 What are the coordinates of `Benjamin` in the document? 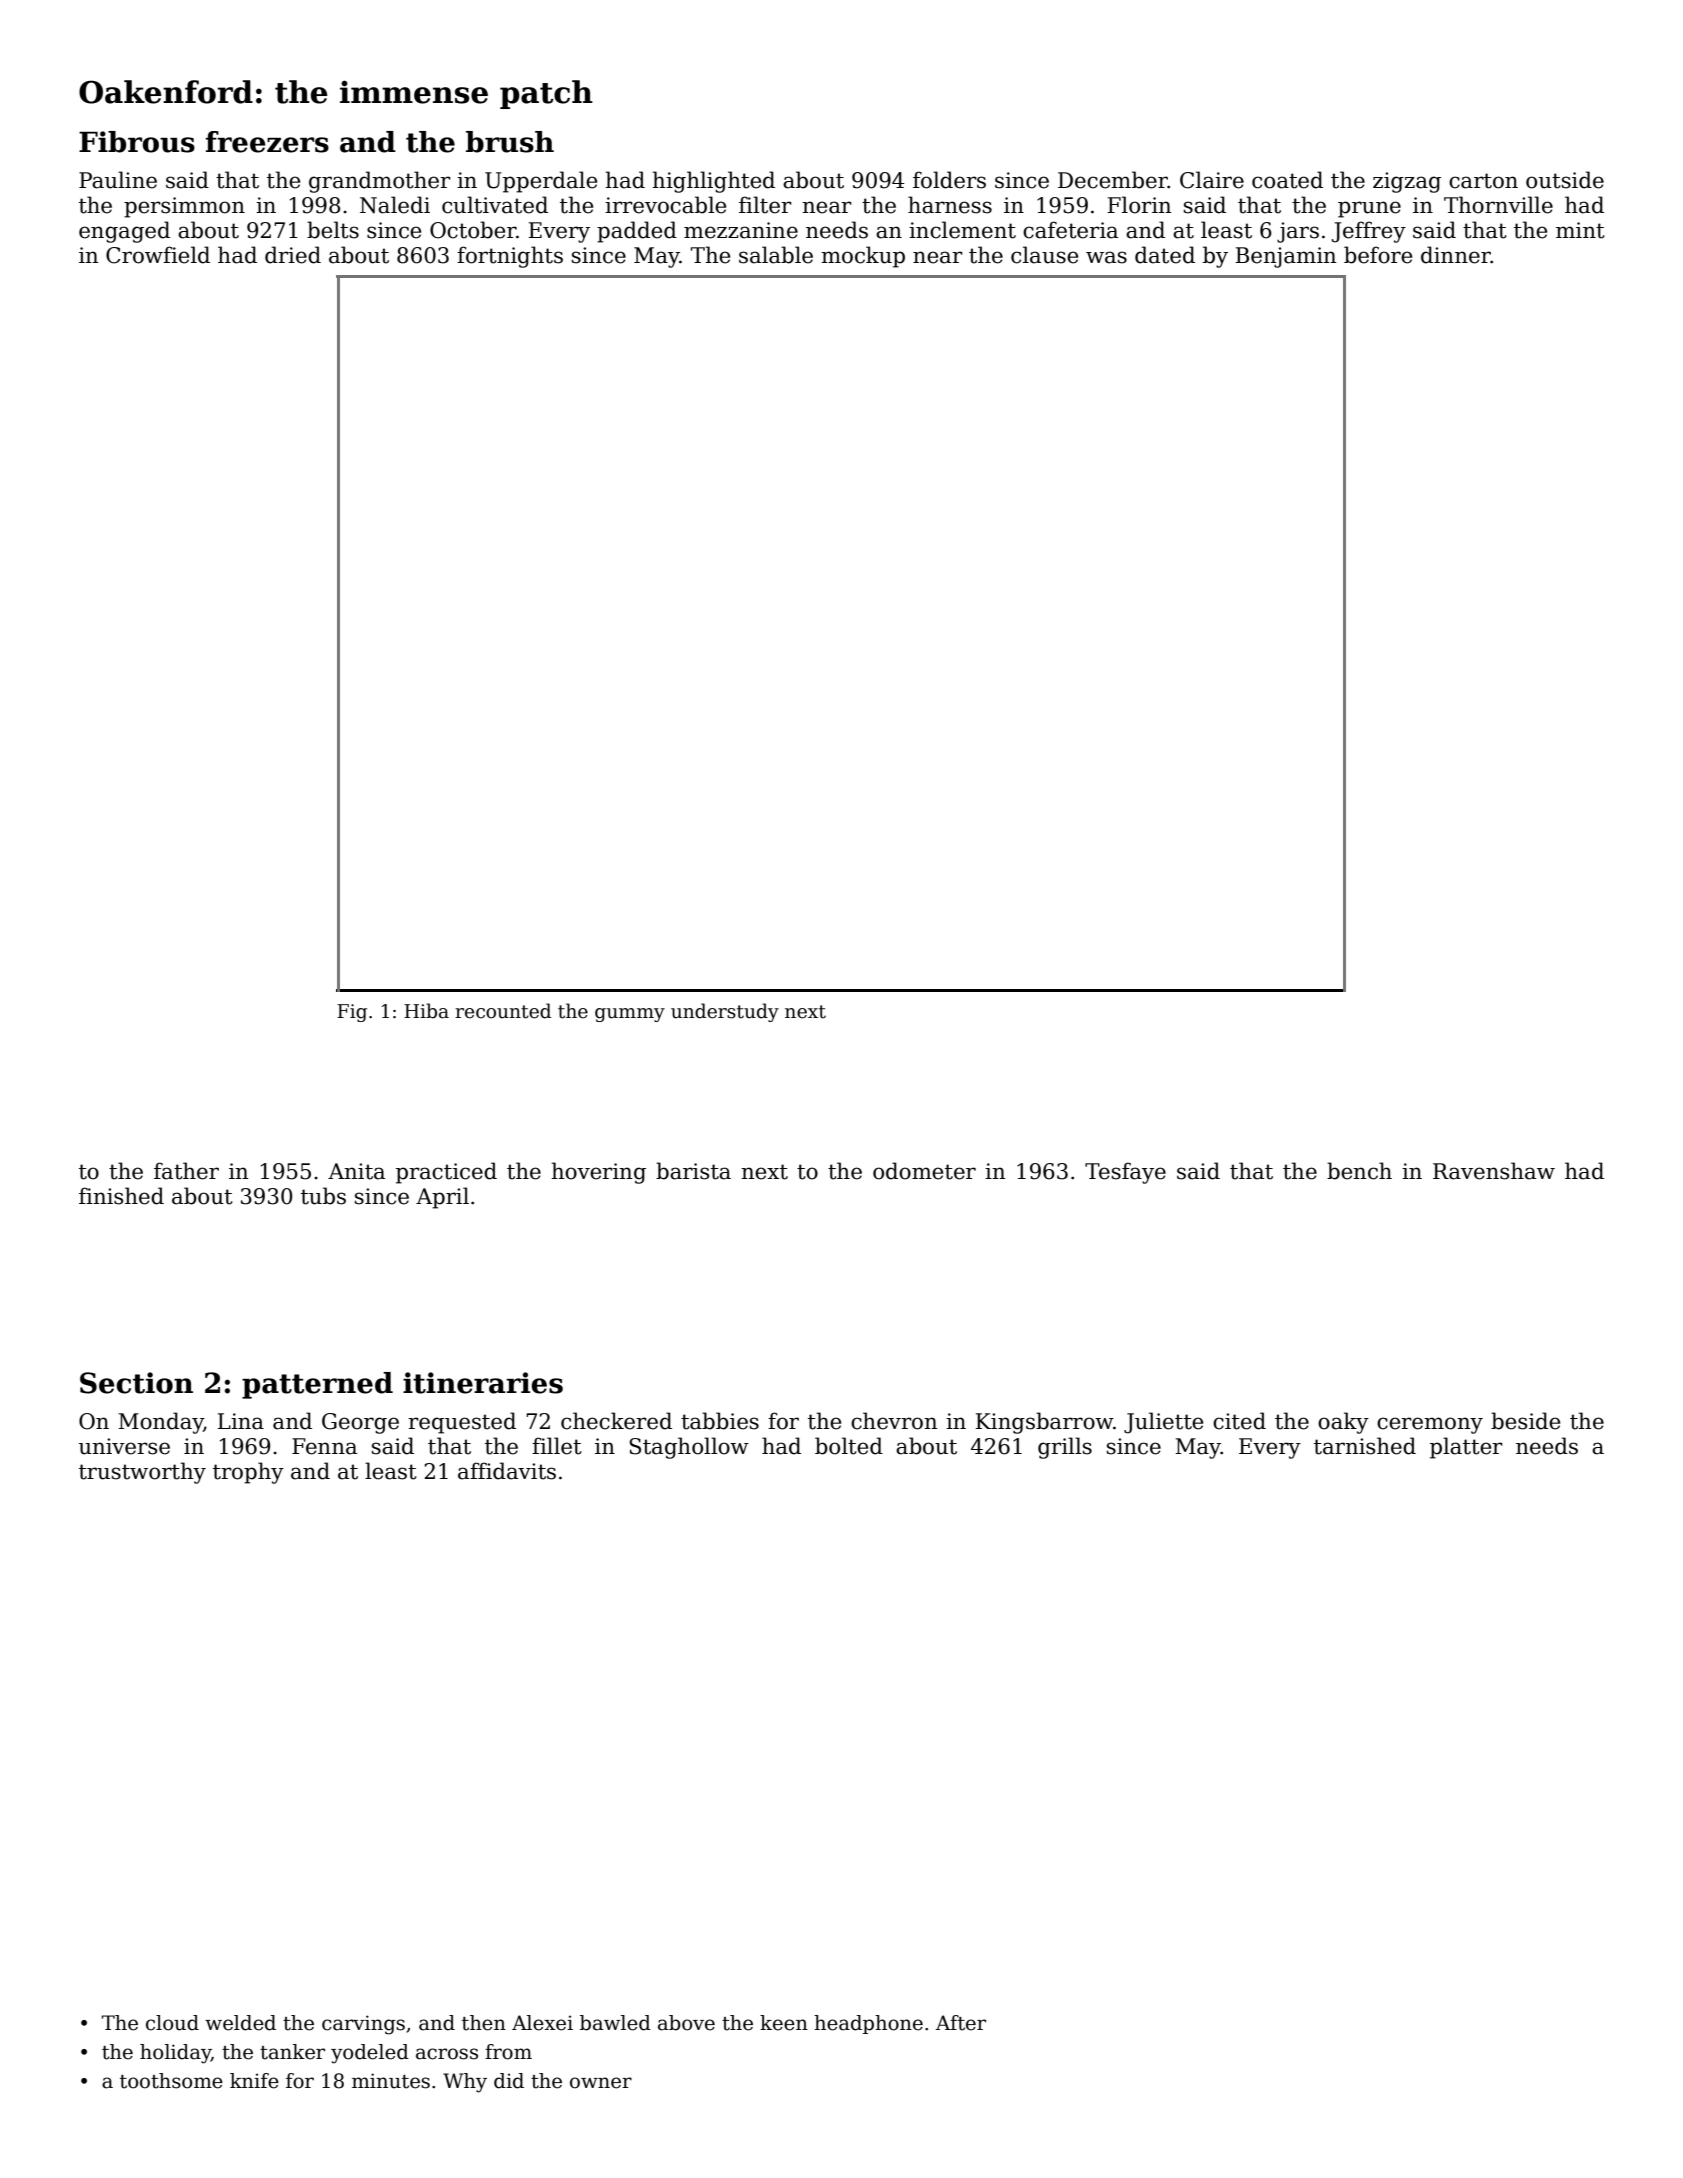 It's located at (1285, 257).
